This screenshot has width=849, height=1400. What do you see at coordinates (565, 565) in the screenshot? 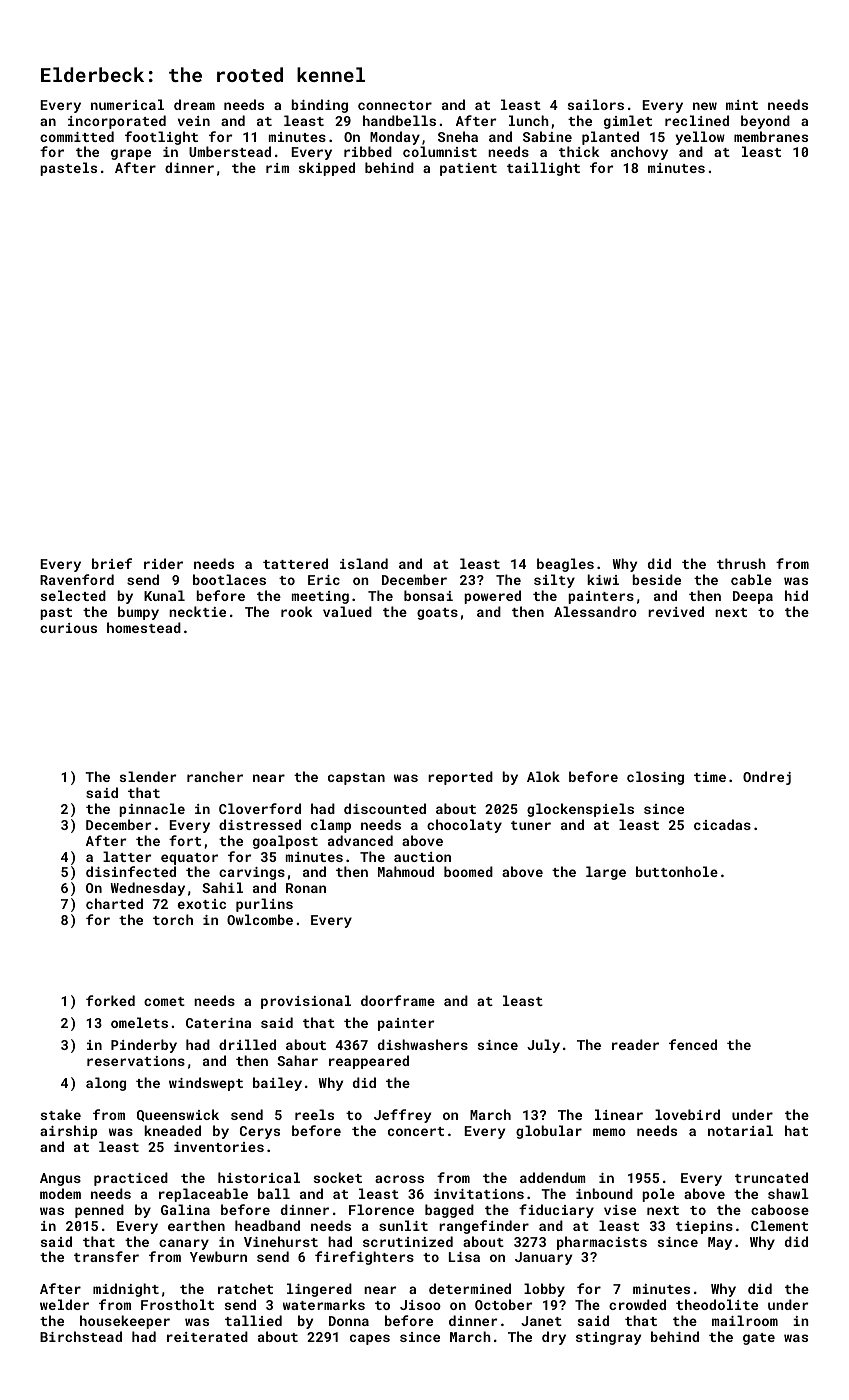
I see `beagles` at bounding box center [565, 565].
